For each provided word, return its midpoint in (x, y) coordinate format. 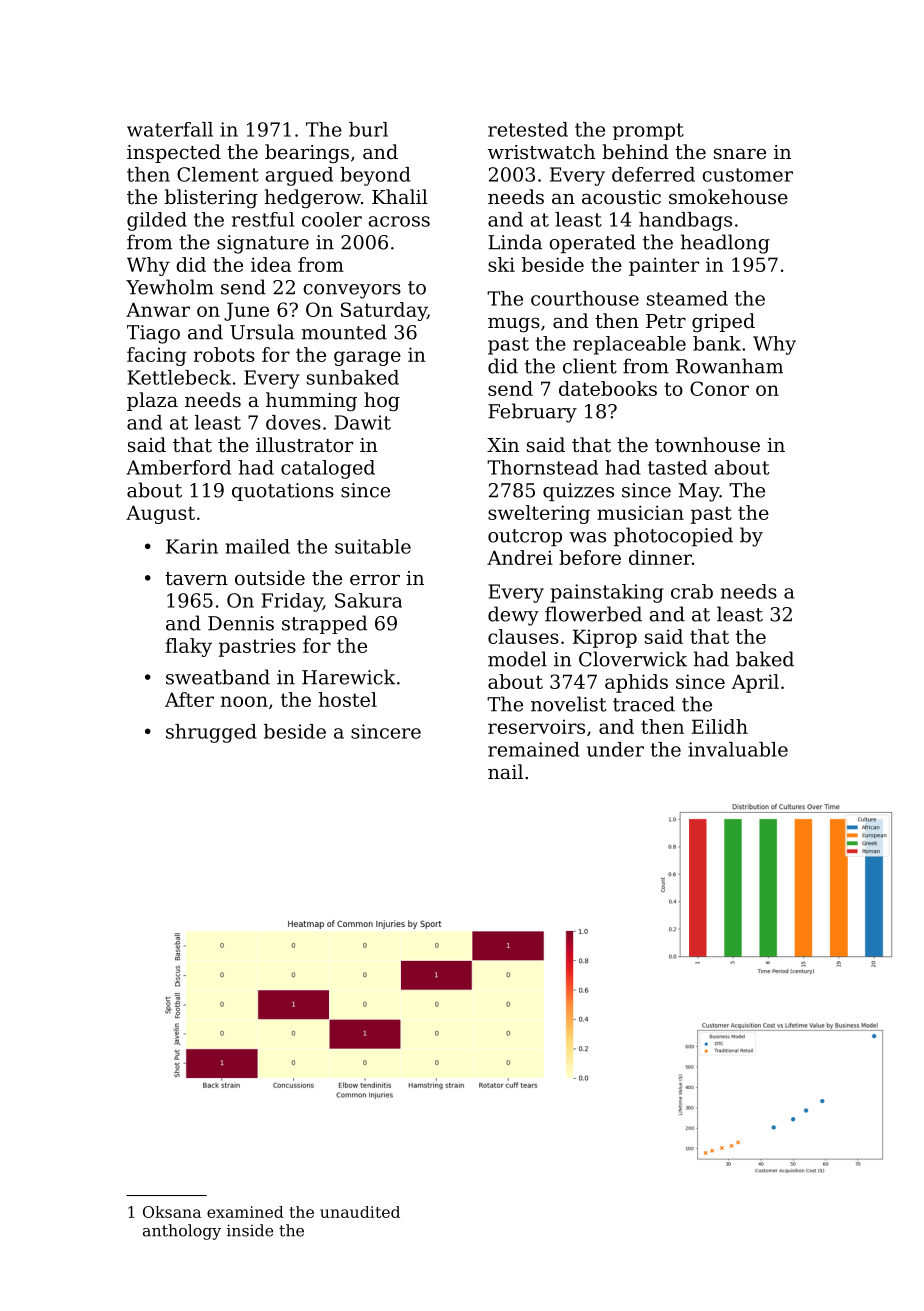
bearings (307, 154)
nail (505, 771)
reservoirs (536, 726)
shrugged (211, 733)
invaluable (738, 749)
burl (368, 129)
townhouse (707, 444)
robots (224, 354)
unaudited (360, 1212)
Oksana (172, 1212)
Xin (503, 445)
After (189, 699)
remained (534, 749)
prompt (648, 131)
